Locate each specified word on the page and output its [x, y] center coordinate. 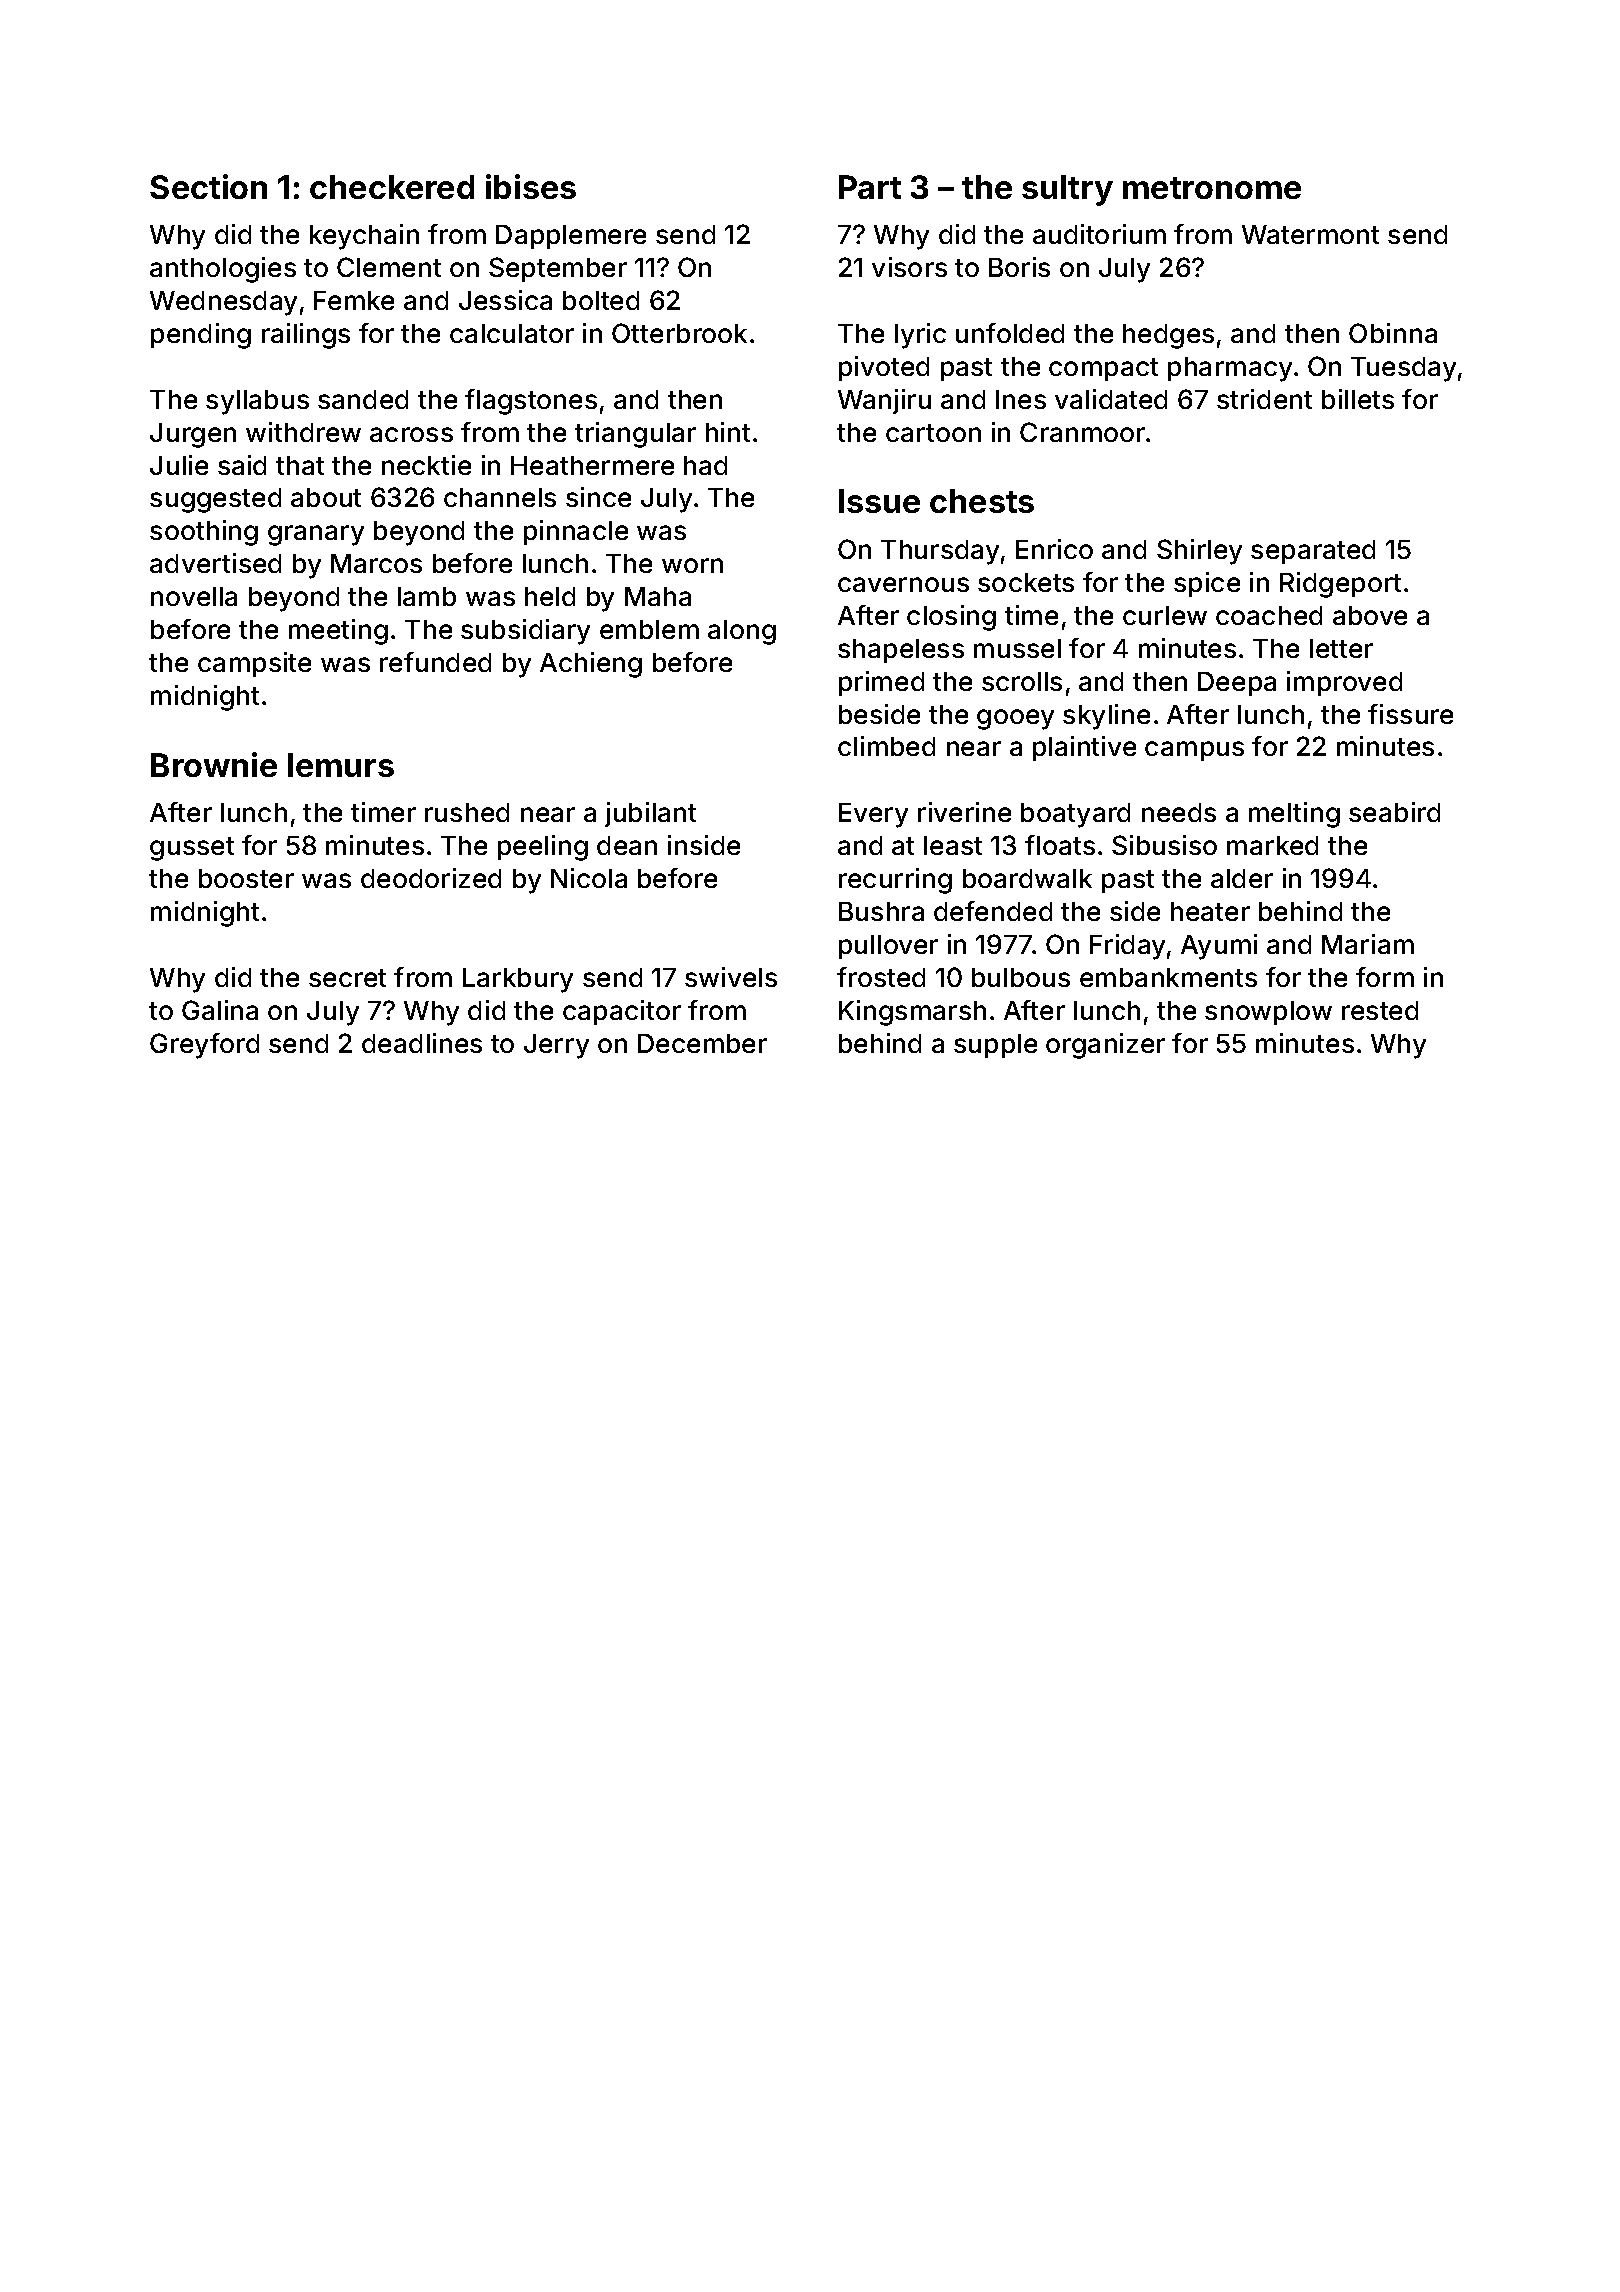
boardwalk [1027, 878]
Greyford [204, 1046]
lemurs [341, 765]
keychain [364, 237]
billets [1358, 399]
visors [909, 267]
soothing [204, 533]
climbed [886, 746]
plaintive [1084, 748]
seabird [1394, 812]
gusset [192, 849]
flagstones [531, 402]
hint [728, 432]
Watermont [1310, 234]
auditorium [1099, 234]
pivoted [884, 368]
